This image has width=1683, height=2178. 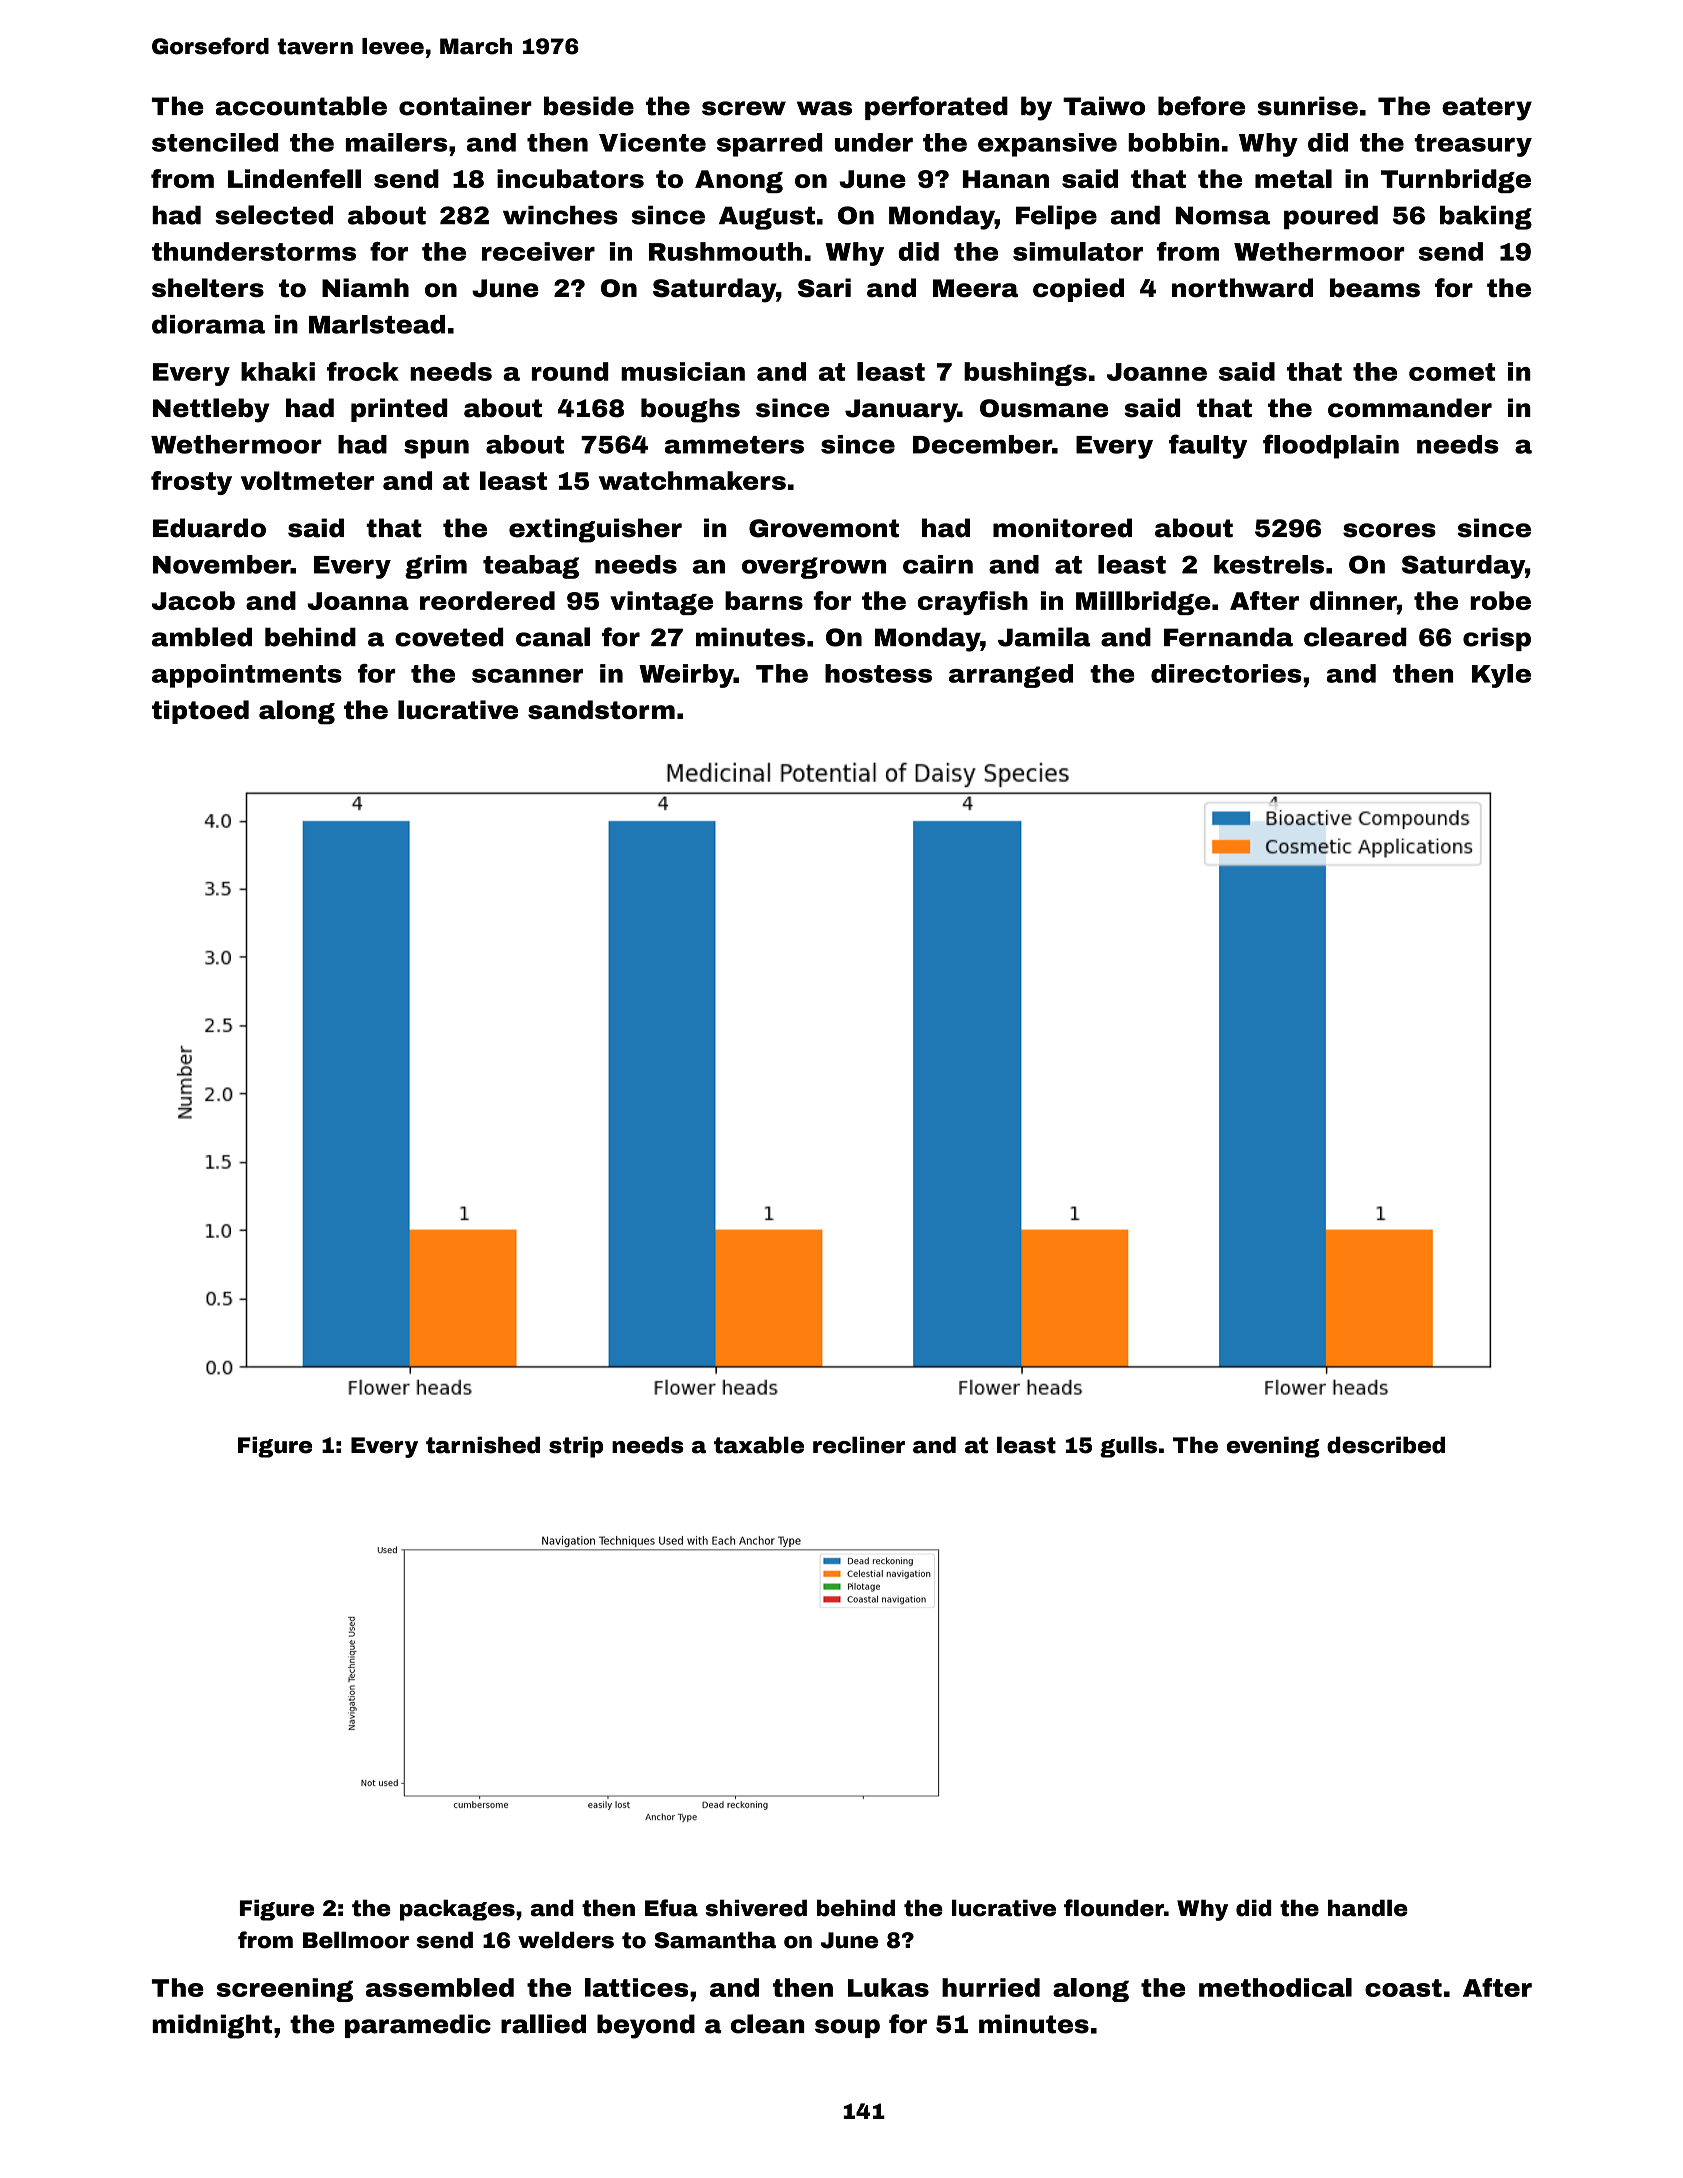 What do you see at coordinates (215, 142) in the image?
I see `stenciled` at bounding box center [215, 142].
